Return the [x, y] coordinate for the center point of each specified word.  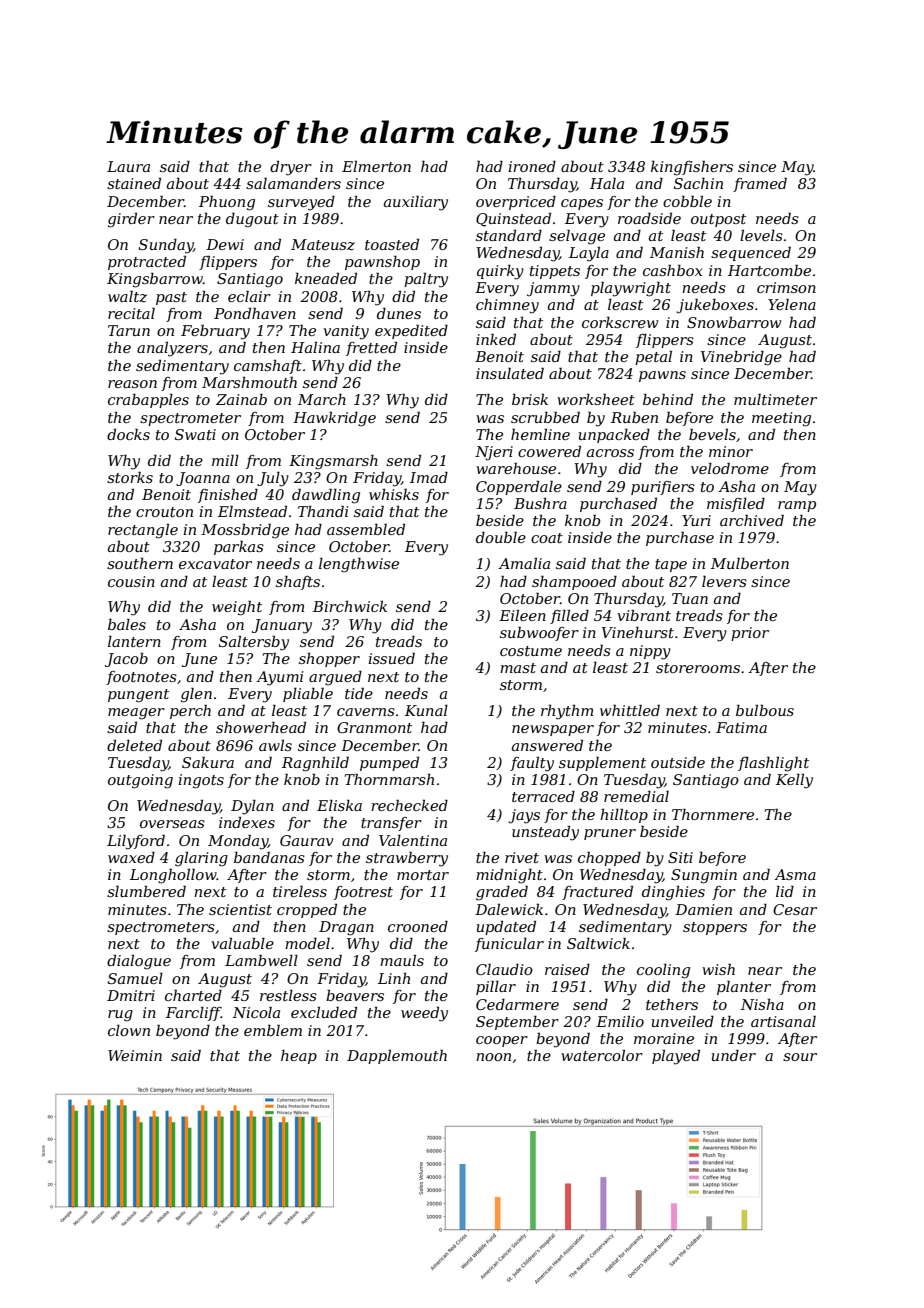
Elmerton [376, 166]
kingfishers [692, 168]
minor [731, 451]
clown [129, 1030]
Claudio [504, 969]
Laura [128, 166]
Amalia [524, 563]
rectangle [143, 531]
